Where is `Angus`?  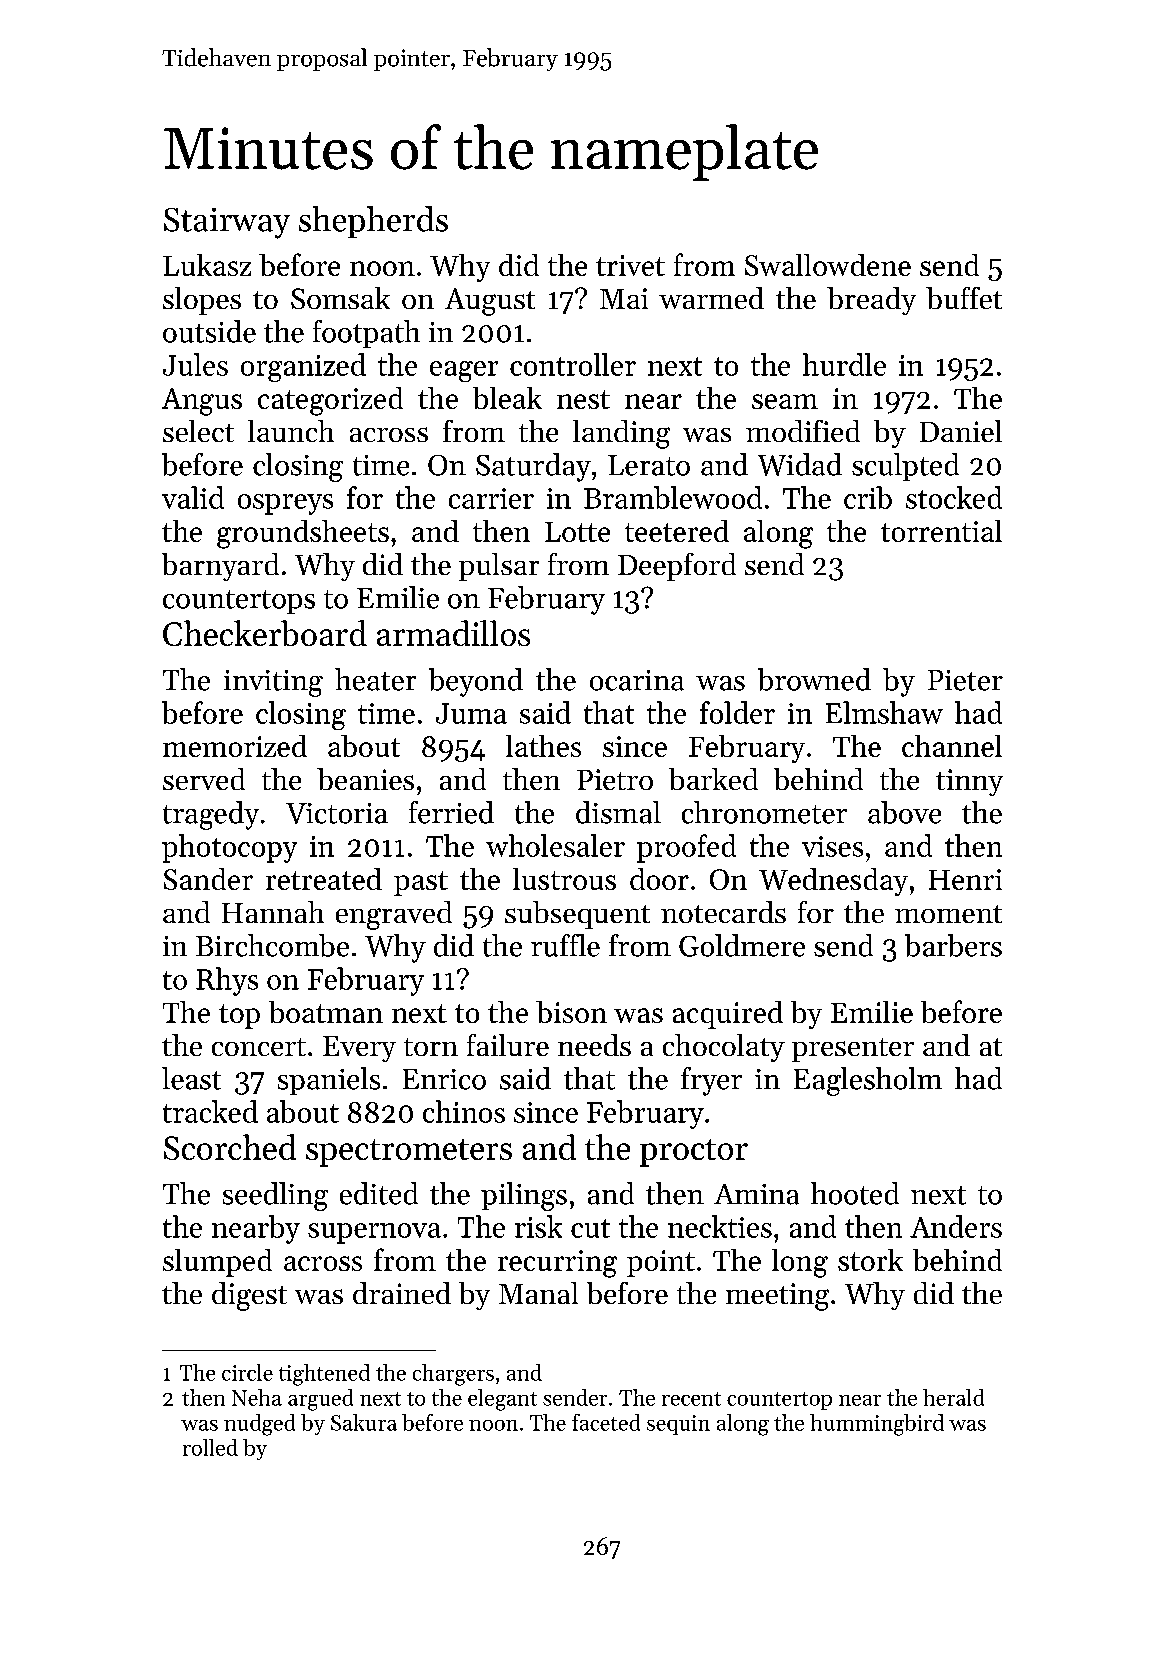 Angus is located at coordinates (202, 402).
